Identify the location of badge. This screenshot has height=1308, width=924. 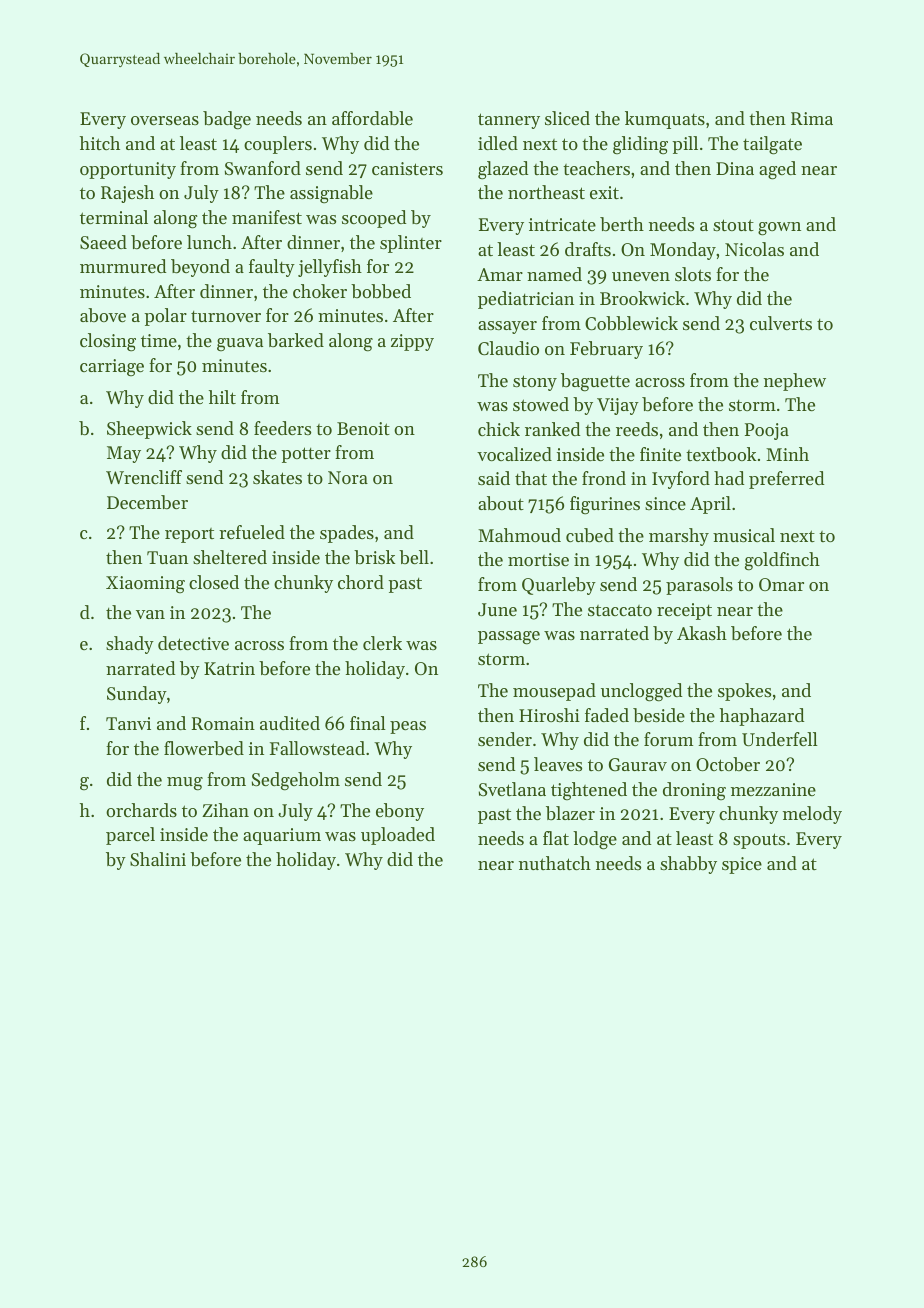
(227, 120).
